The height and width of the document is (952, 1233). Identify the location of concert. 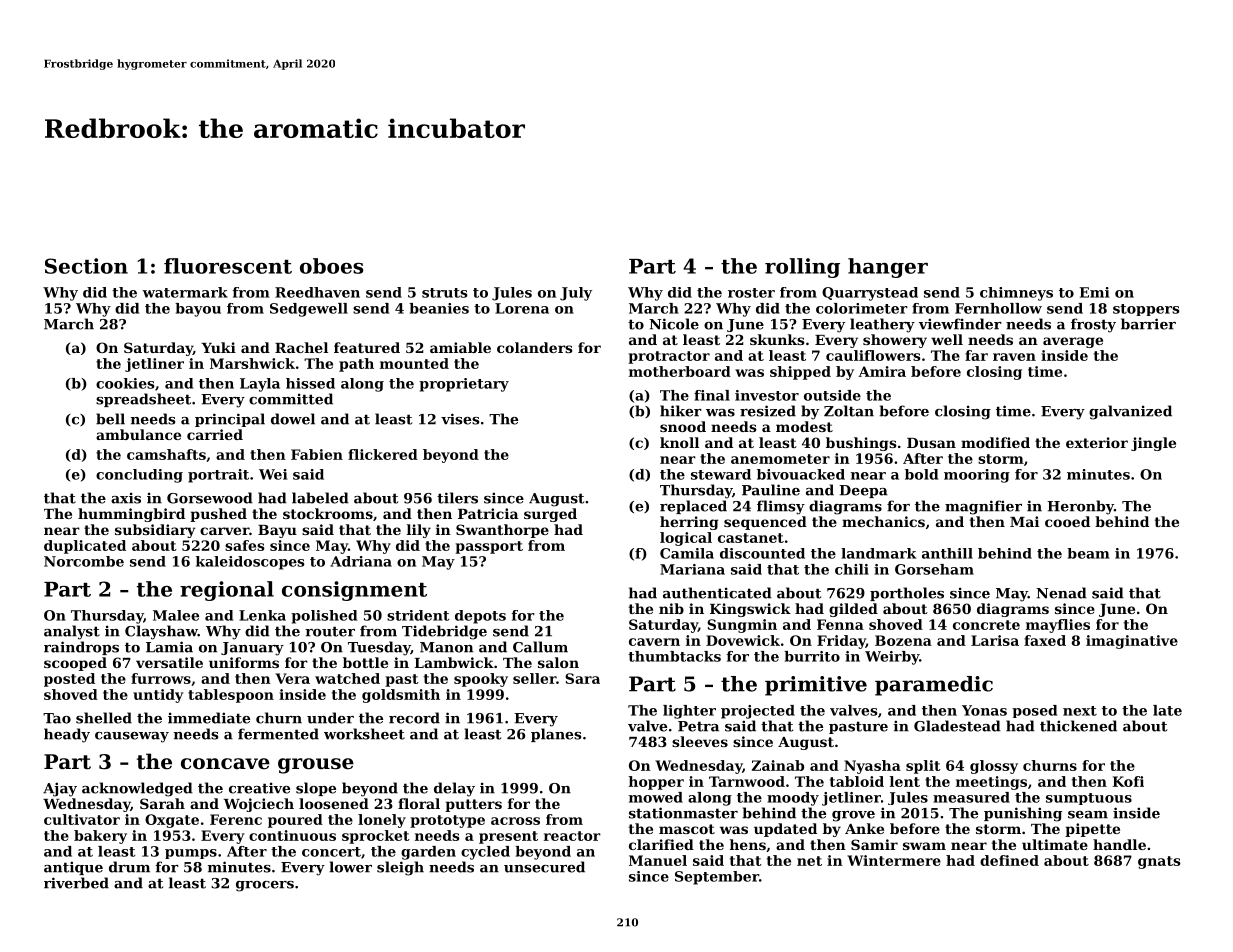
(331, 852).
